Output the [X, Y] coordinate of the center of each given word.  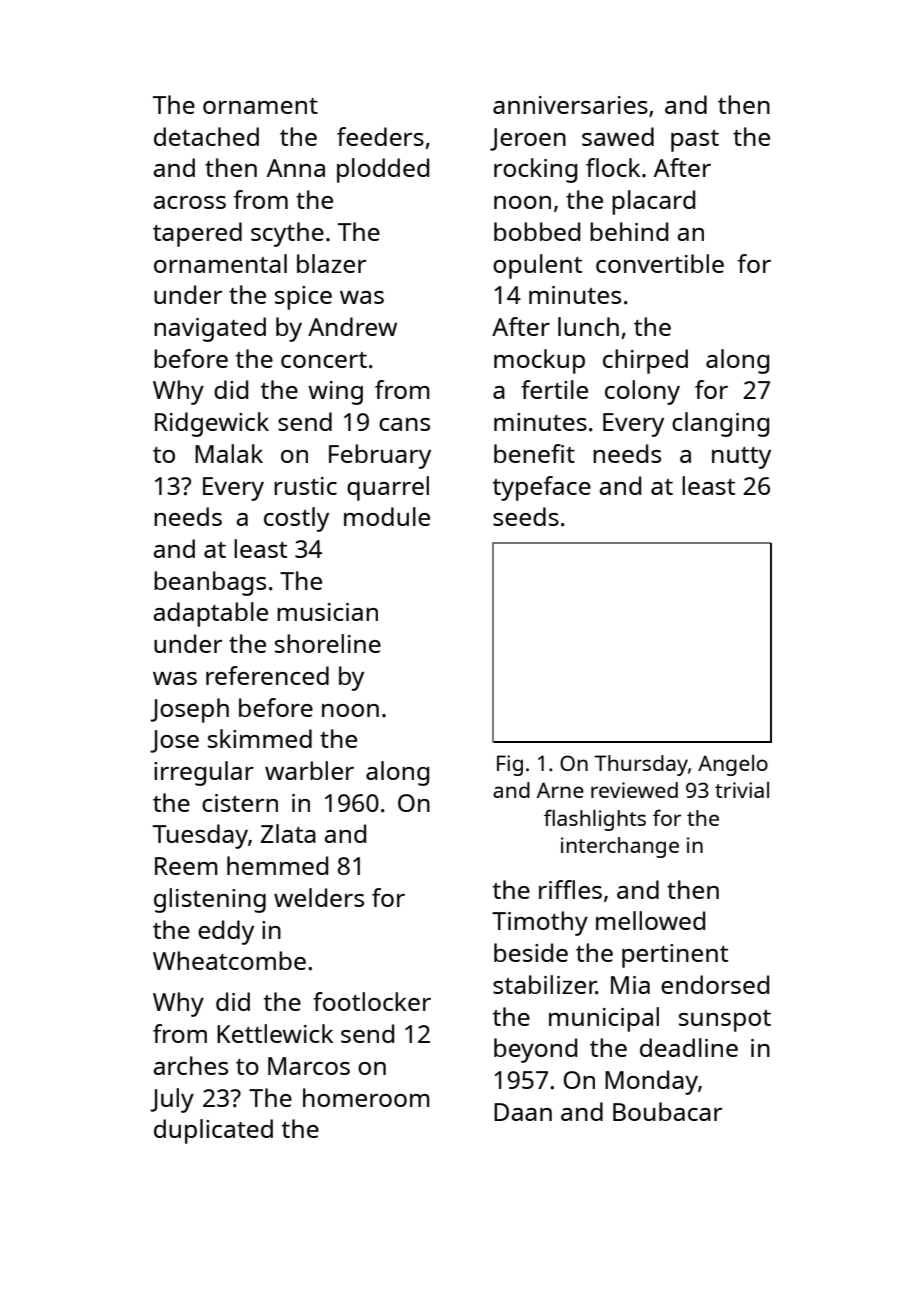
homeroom [366, 1097]
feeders [380, 136]
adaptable [210, 614]
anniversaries [570, 105]
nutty [741, 458]
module [387, 516]
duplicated [213, 1131]
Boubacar [667, 1111]
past [695, 141]
